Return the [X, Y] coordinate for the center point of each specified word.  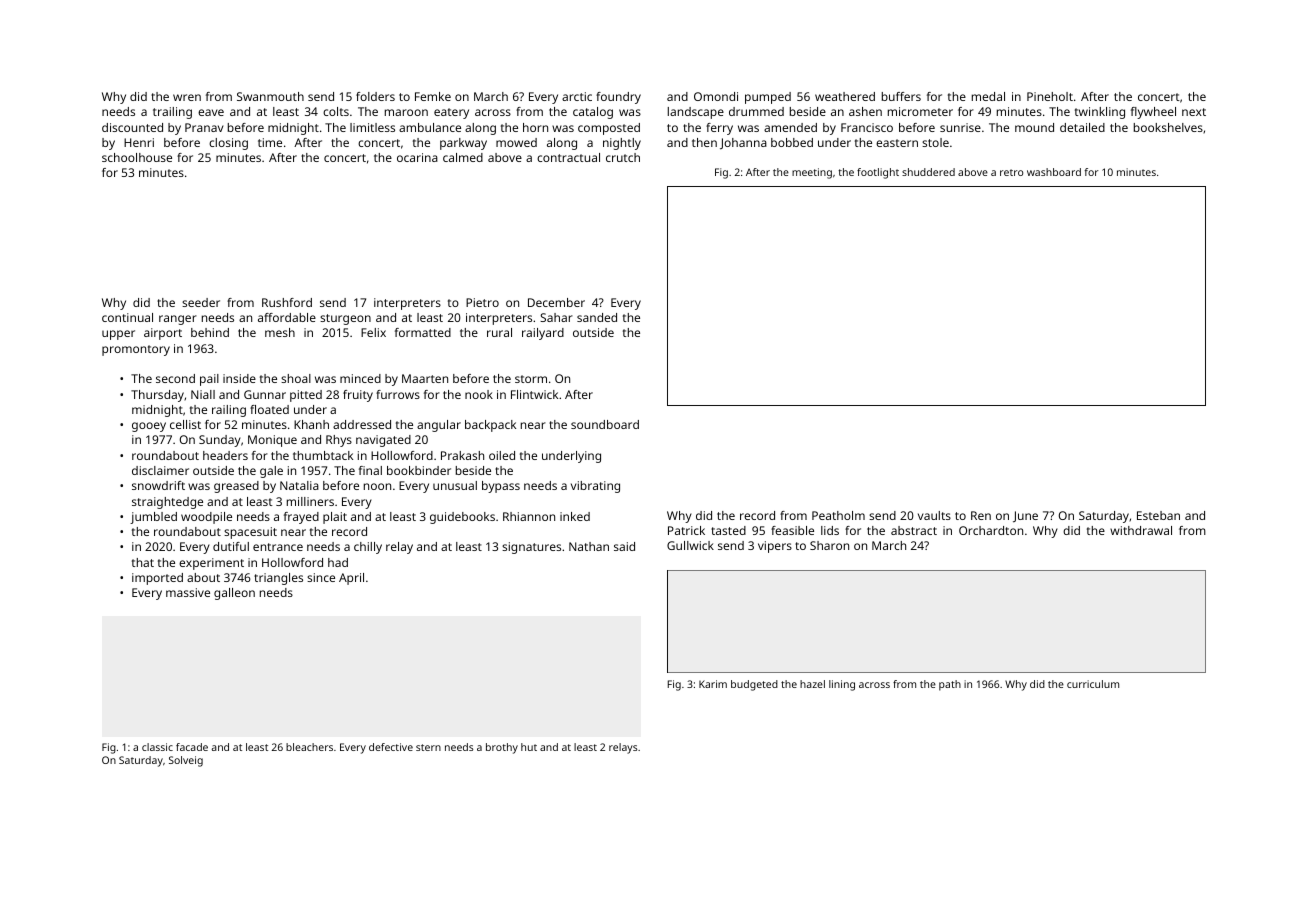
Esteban [1158, 515]
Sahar [556, 317]
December [556, 302]
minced [360, 378]
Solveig [186, 761]
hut [529, 747]
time [270, 142]
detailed [1082, 127]
